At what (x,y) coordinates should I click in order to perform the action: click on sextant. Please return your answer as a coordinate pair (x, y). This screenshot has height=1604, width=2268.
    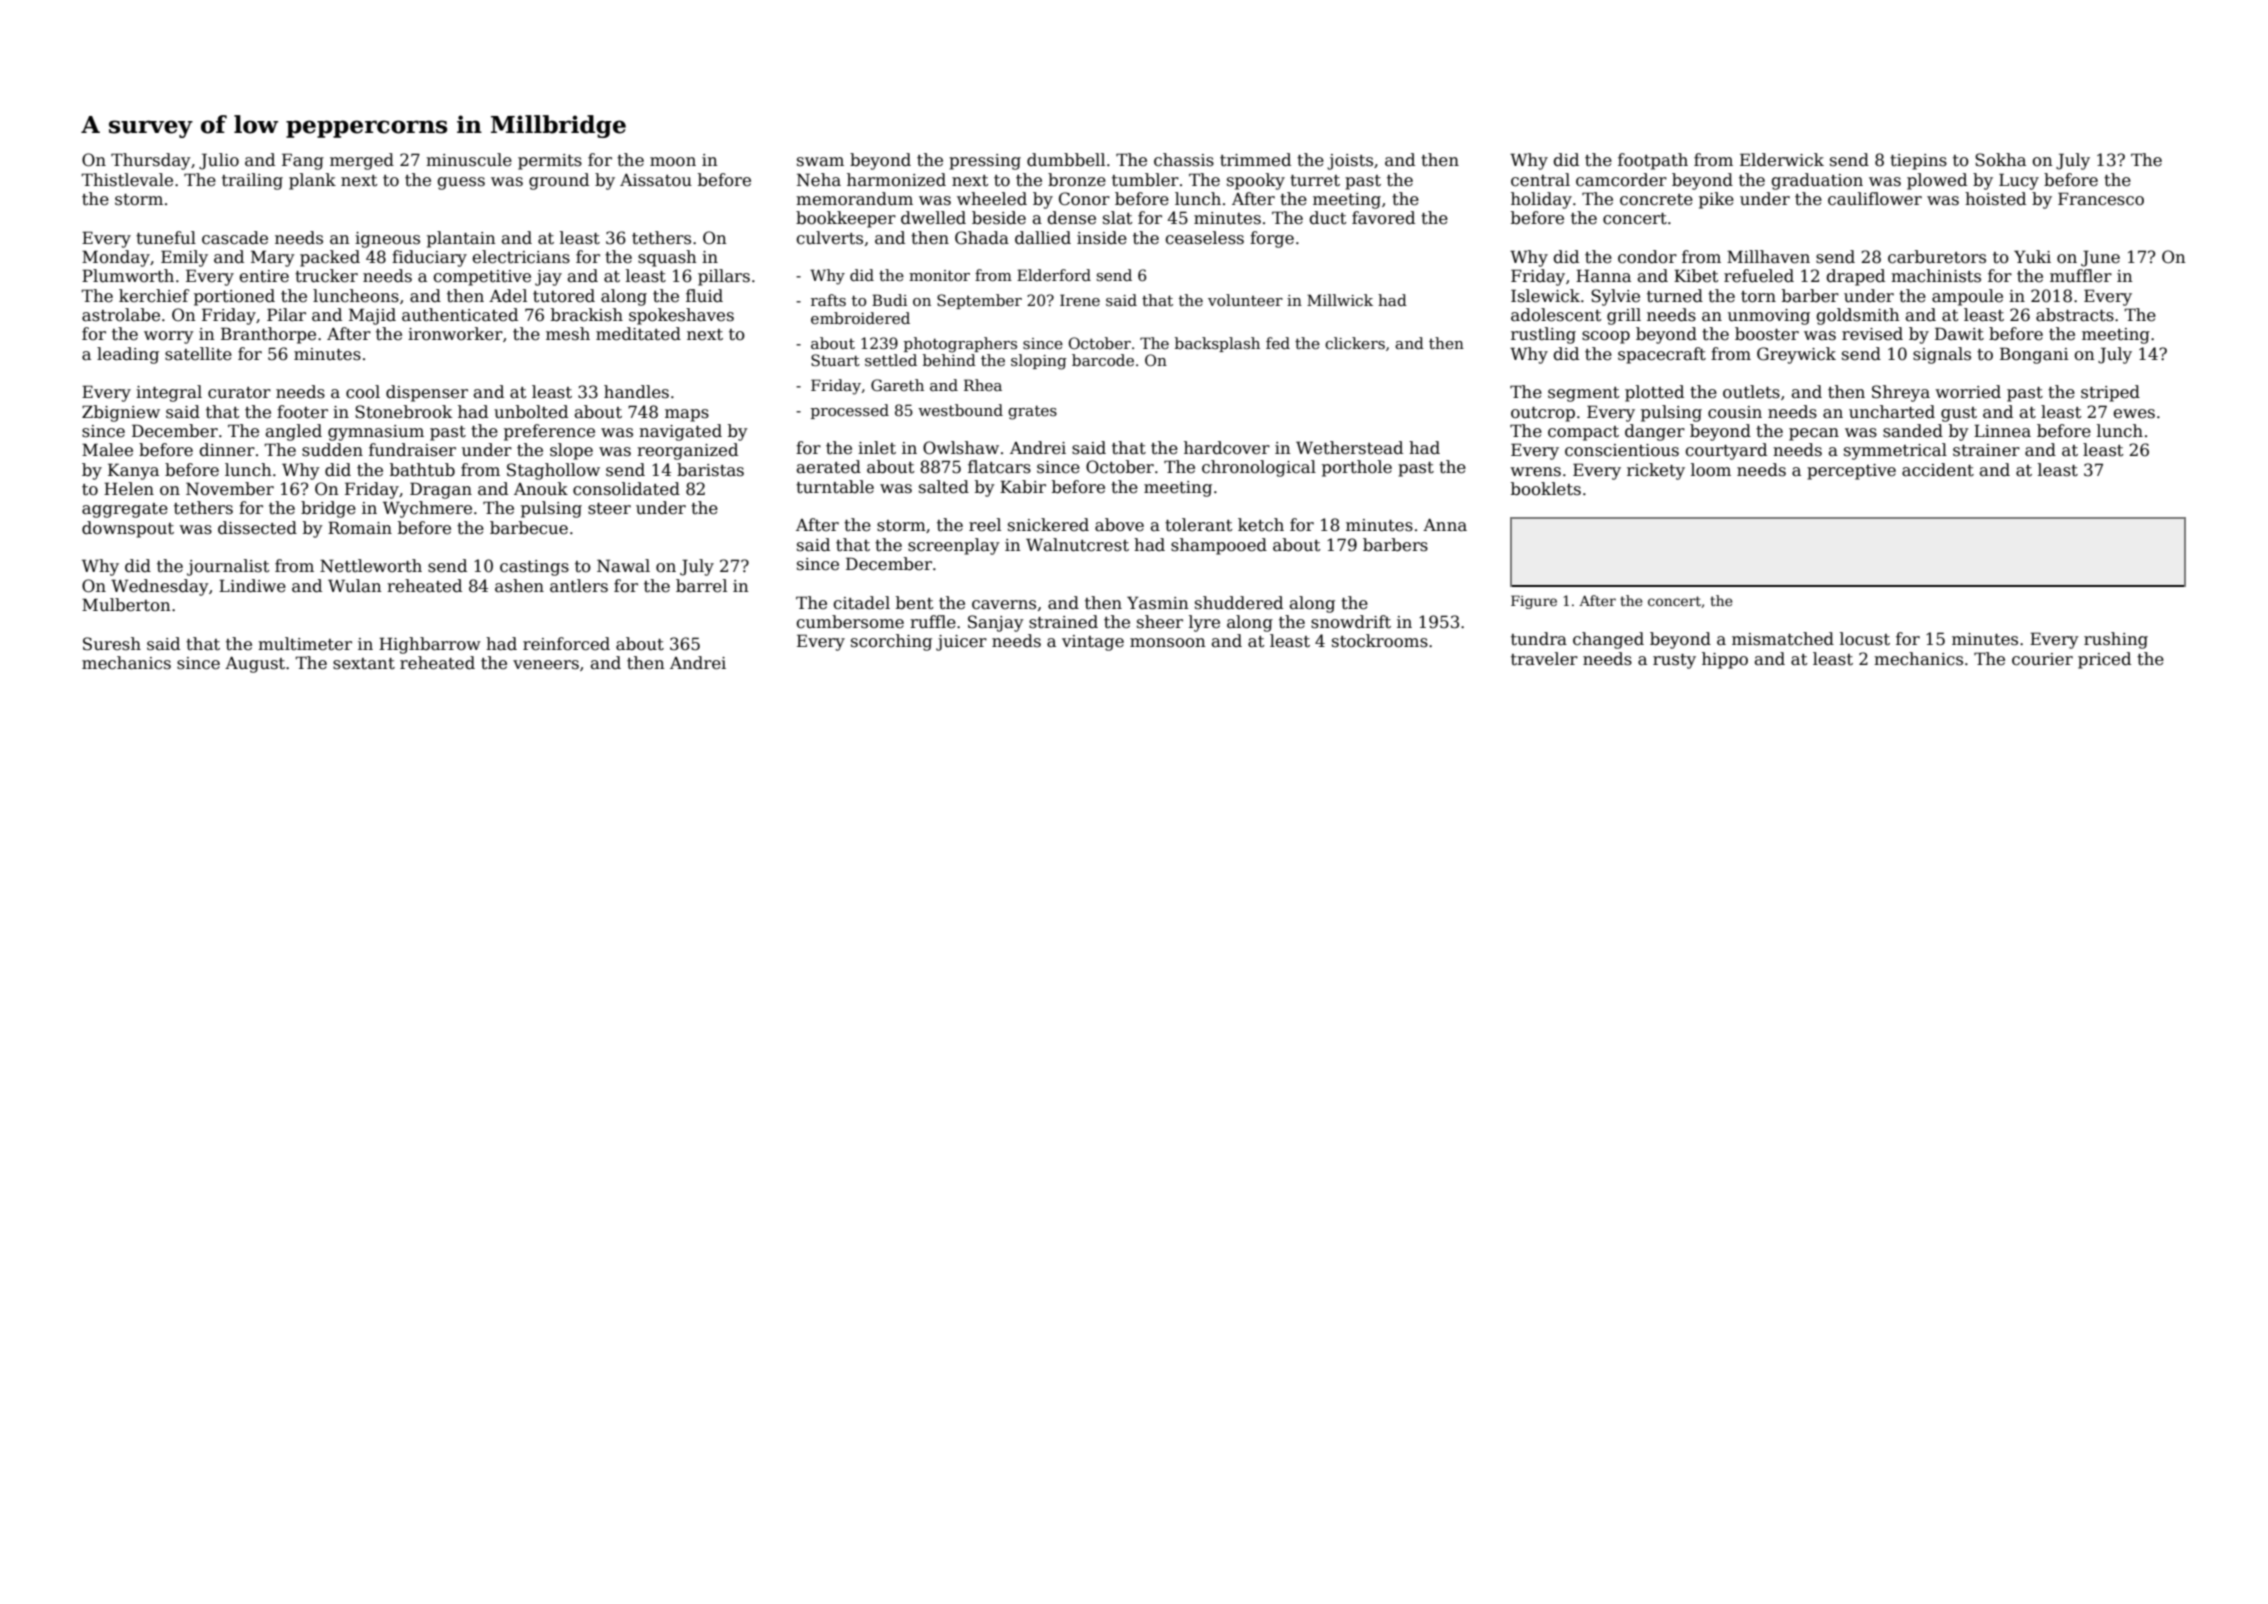
    Looking at the image, I should click on (364, 664).
